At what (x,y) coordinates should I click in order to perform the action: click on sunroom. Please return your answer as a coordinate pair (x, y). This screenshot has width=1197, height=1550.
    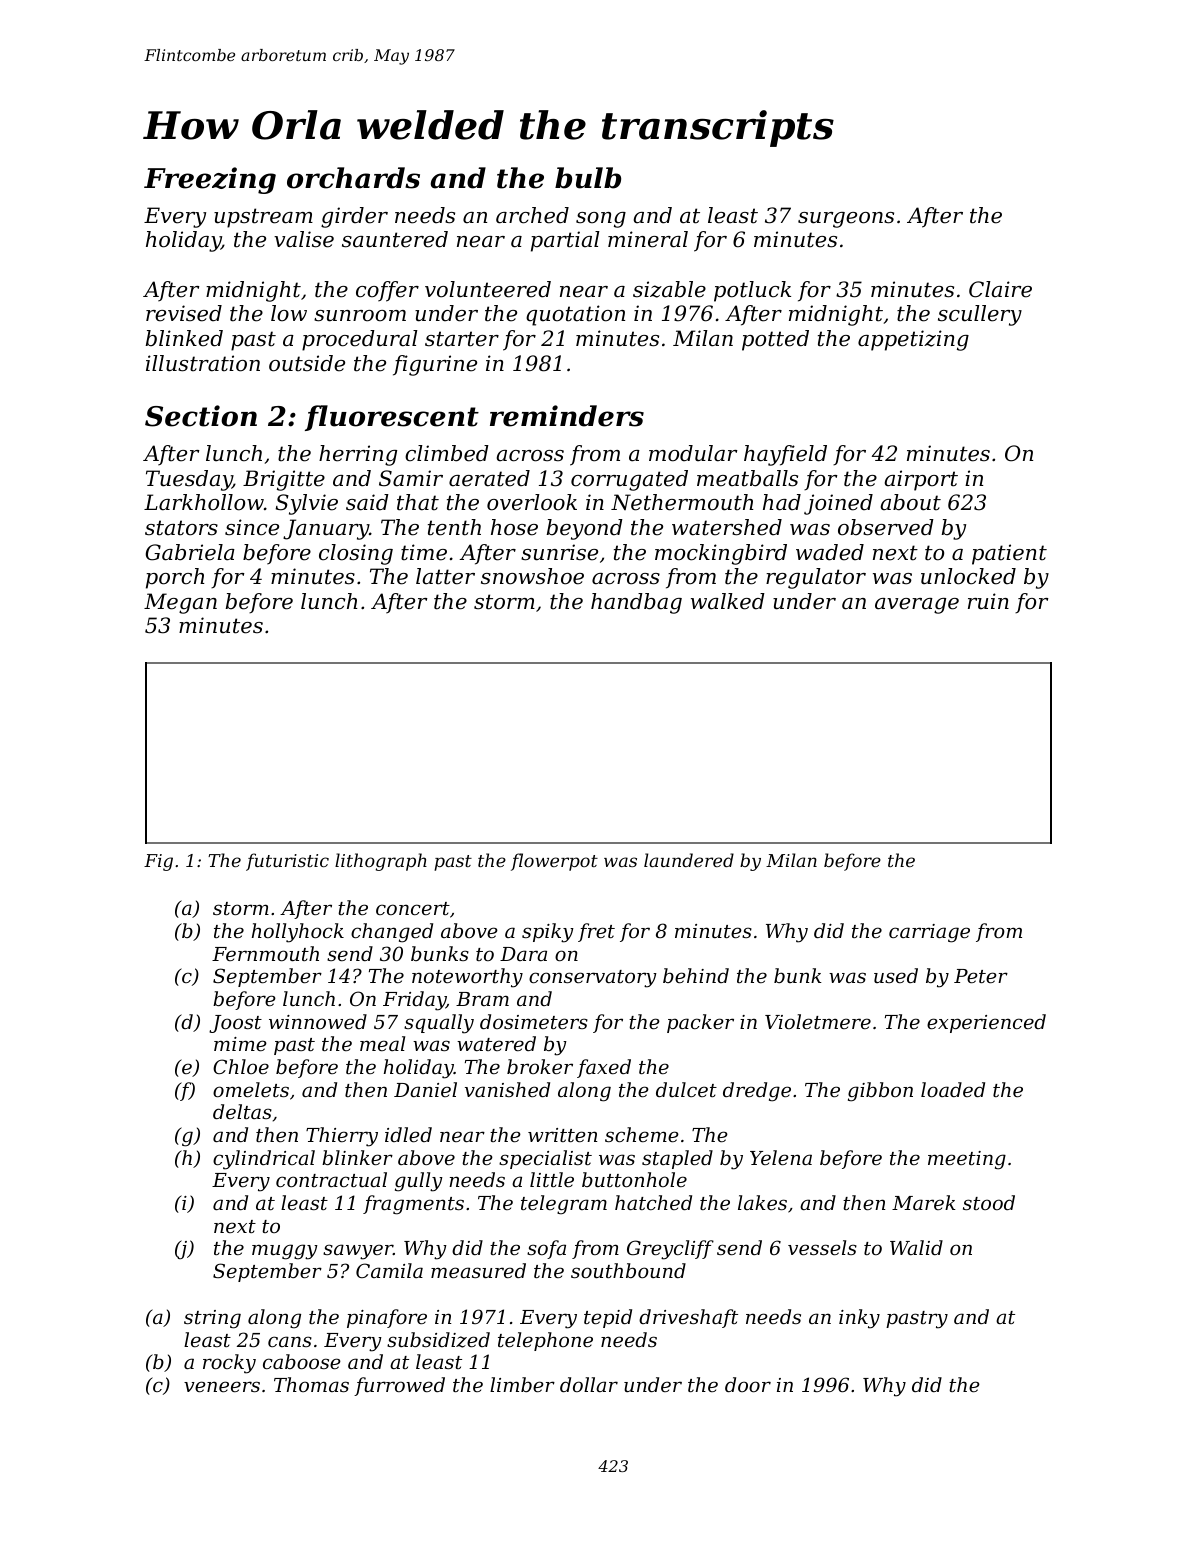
    Looking at the image, I should click on (360, 316).
